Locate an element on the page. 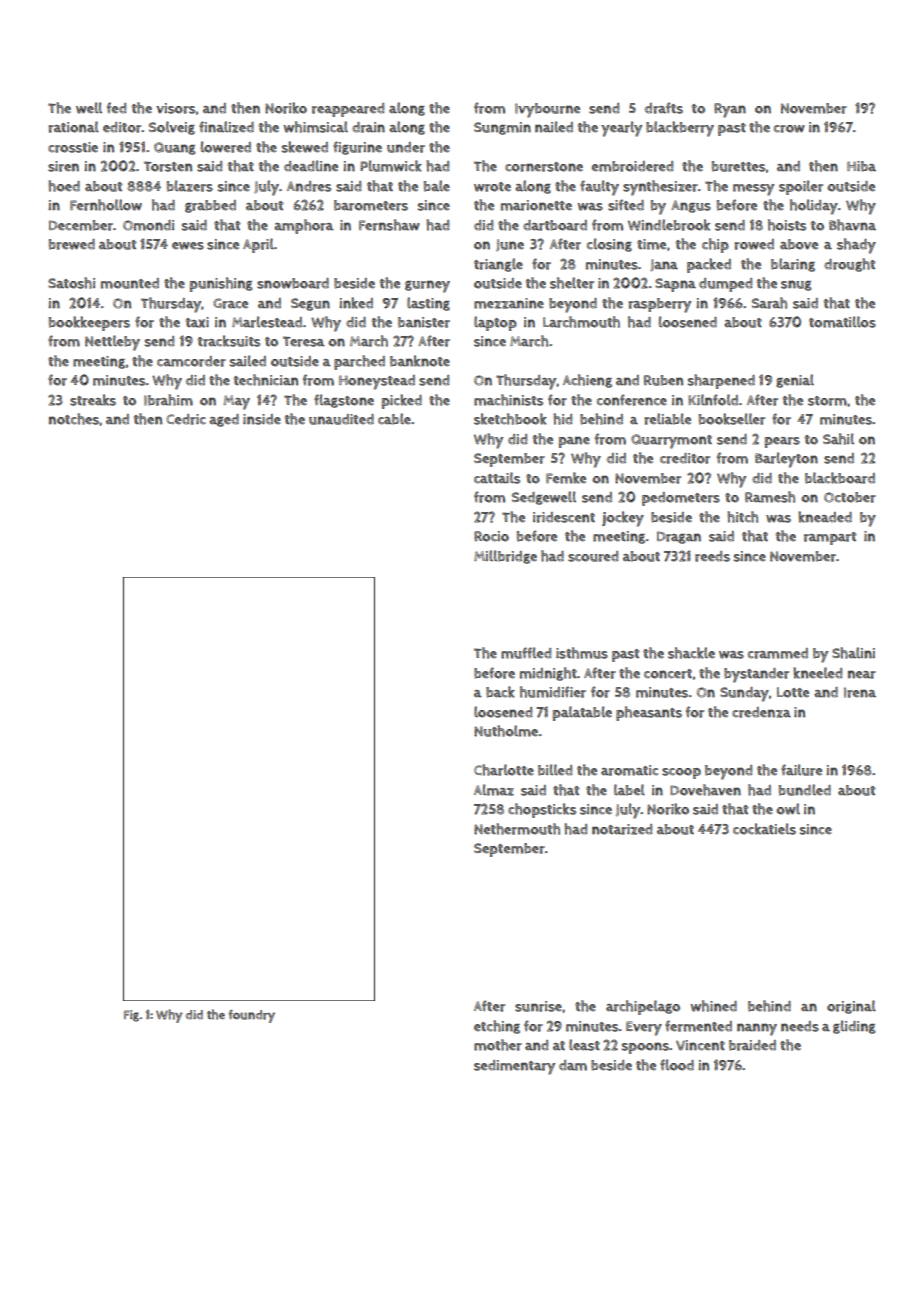 The width and height of the document is (924, 1308). foundry is located at coordinates (251, 1016).
